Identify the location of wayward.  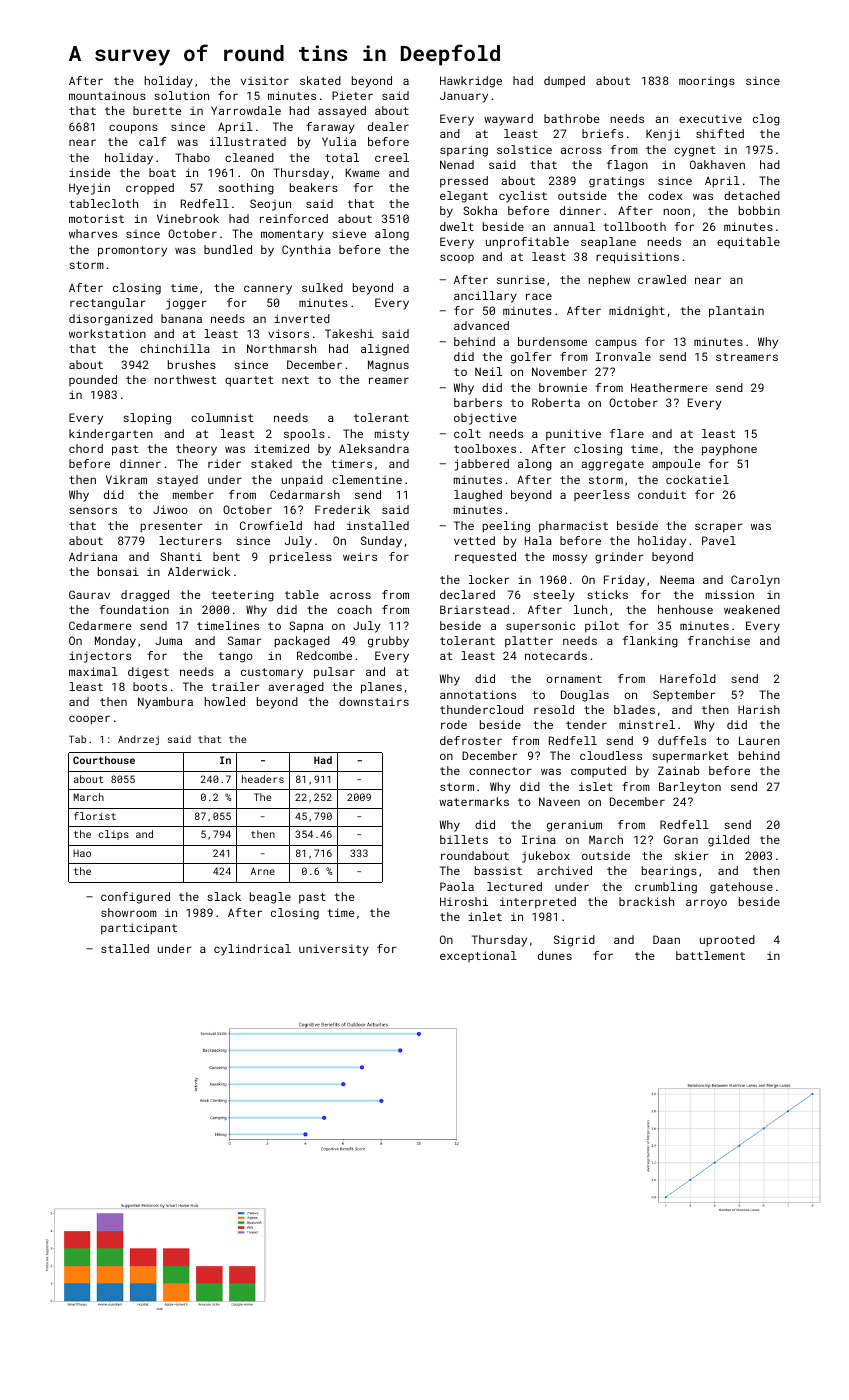
(508, 120).
